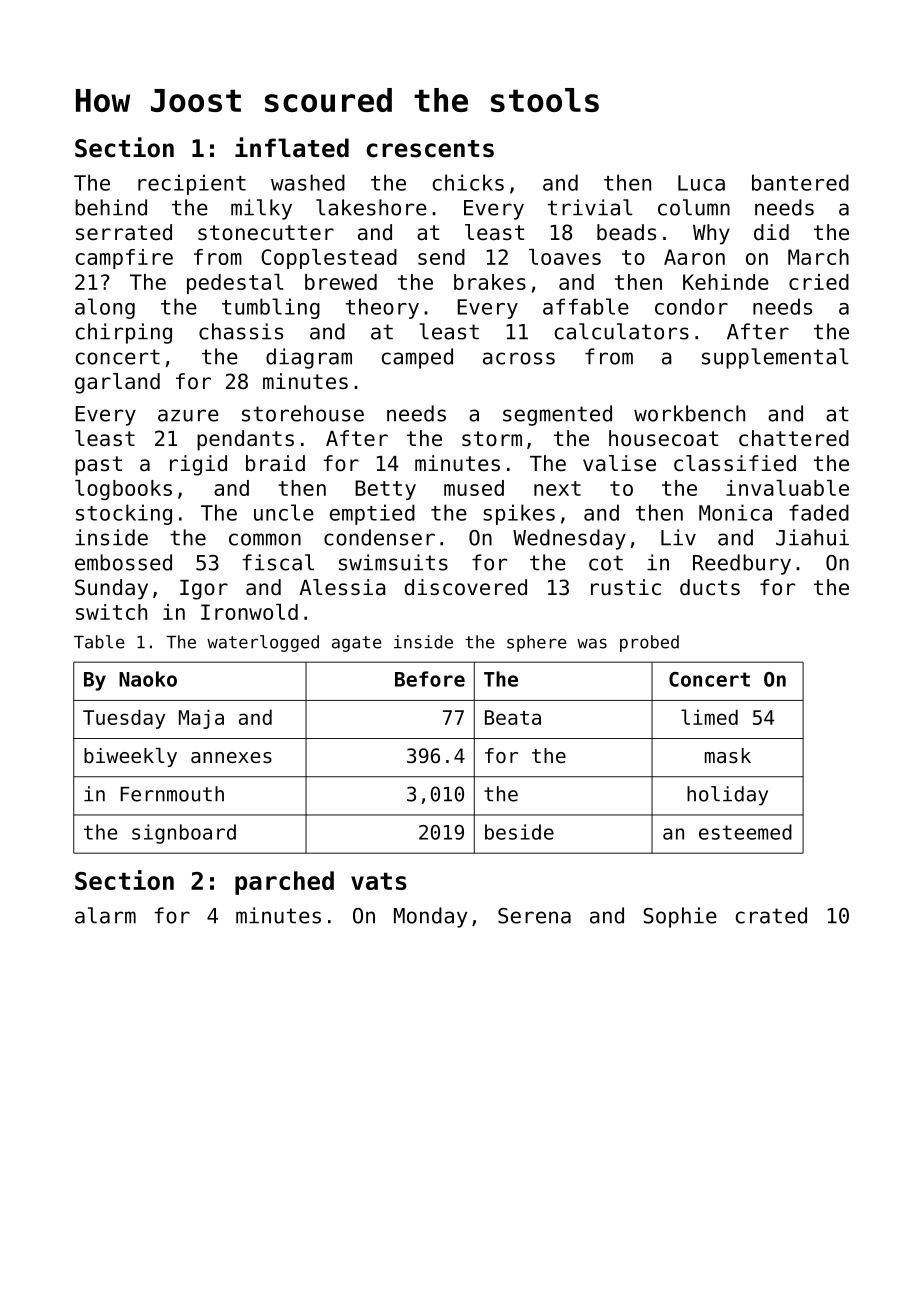  Describe the element at coordinates (468, 182) in the screenshot. I see `chicks` at that location.
